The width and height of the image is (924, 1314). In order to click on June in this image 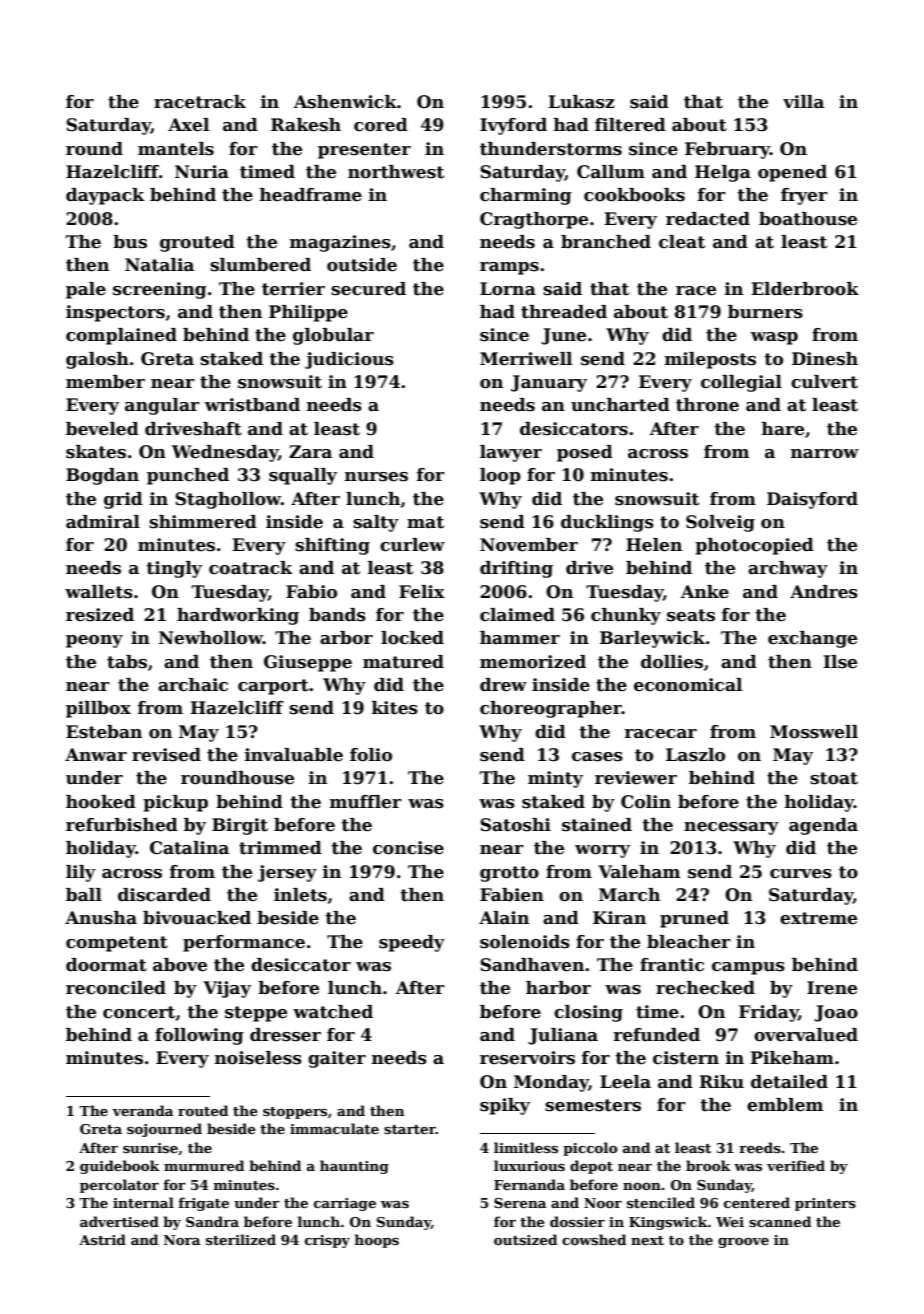, I will do `click(563, 336)`.
